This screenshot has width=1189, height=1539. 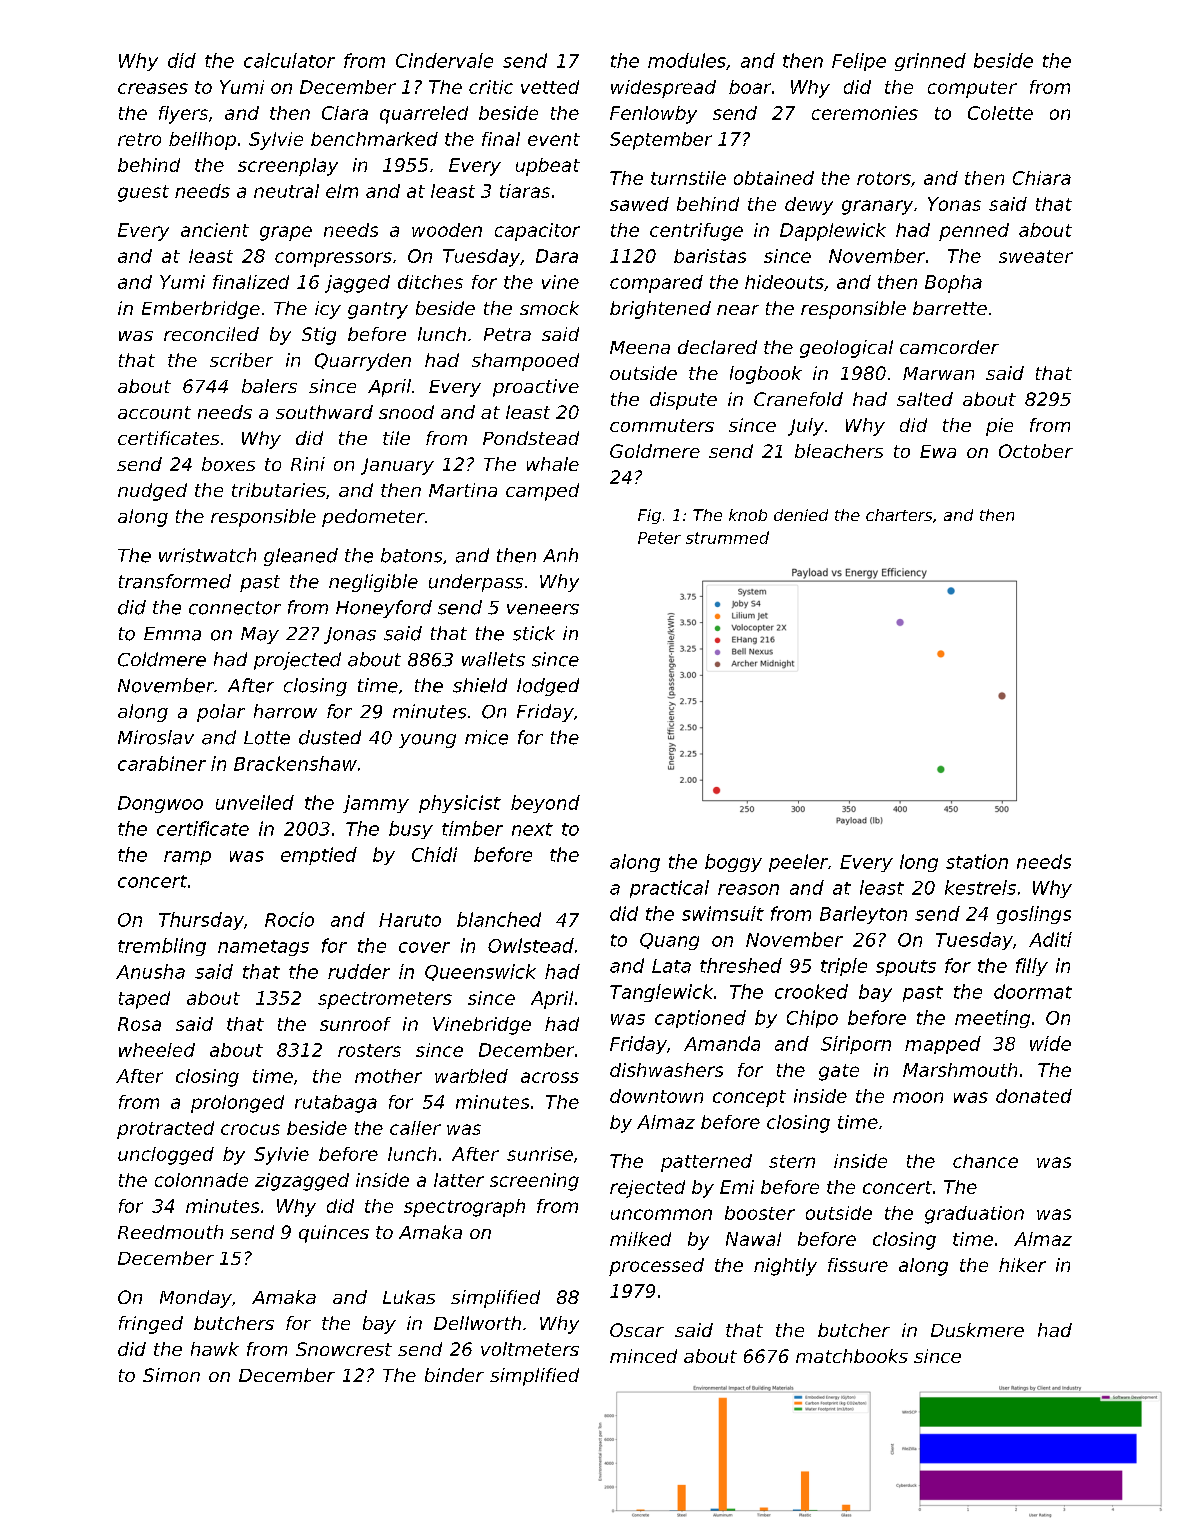 I want to click on Simon, so click(x=171, y=1375).
